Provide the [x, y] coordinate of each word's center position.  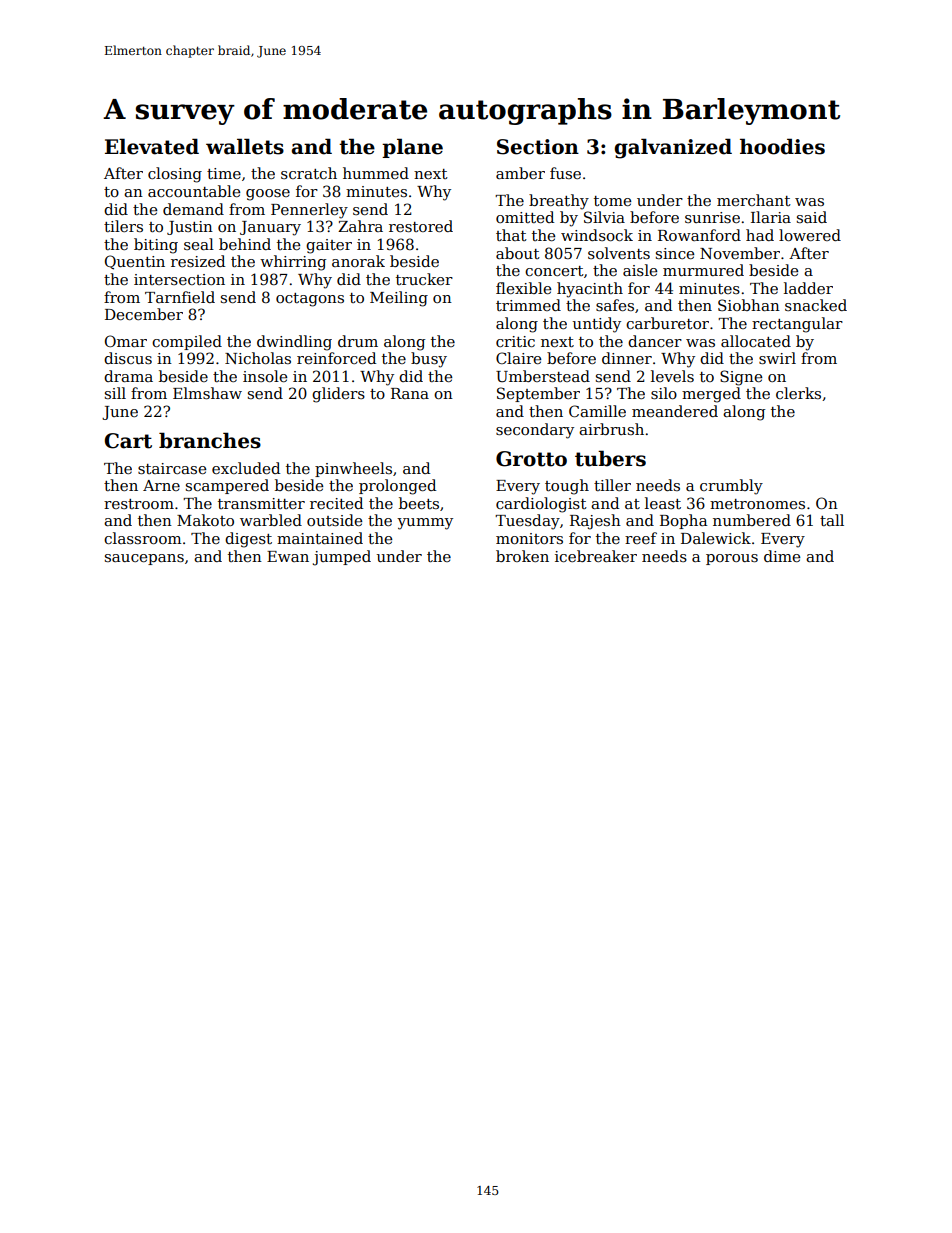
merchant [754, 200]
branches [210, 440]
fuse [565, 173]
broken [522, 556]
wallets [245, 146]
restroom [139, 504]
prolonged [397, 487]
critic [515, 341]
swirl [777, 358]
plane [412, 148]
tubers [610, 458]
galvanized [673, 148]
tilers [123, 226]
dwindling [294, 343]
